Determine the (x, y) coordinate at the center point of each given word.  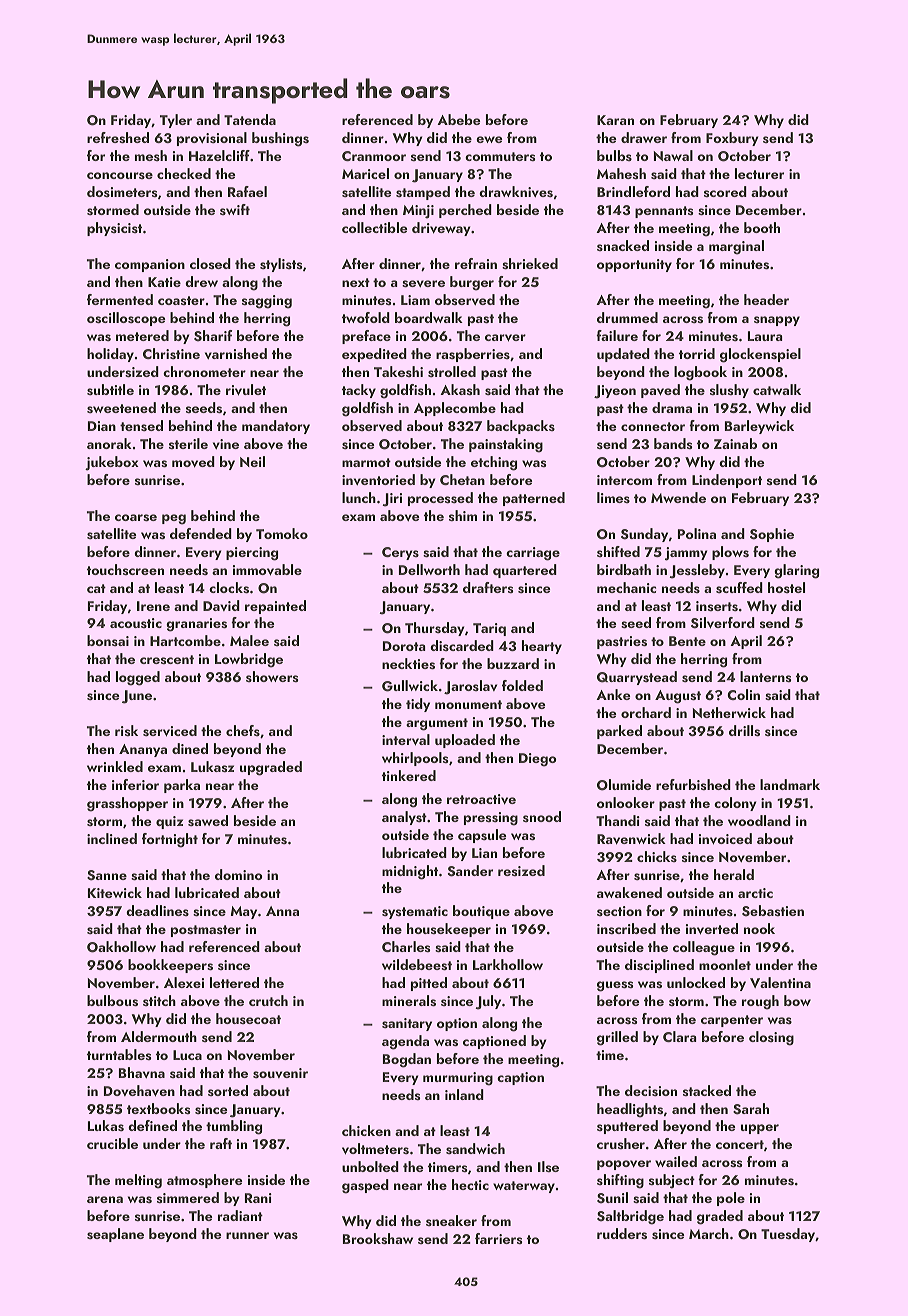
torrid (697, 353)
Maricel (365, 173)
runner (247, 1235)
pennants (664, 212)
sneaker (451, 1220)
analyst (404, 818)
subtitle (110, 390)
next (356, 282)
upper (760, 1129)
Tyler (176, 121)
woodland (759, 820)
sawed (208, 821)
